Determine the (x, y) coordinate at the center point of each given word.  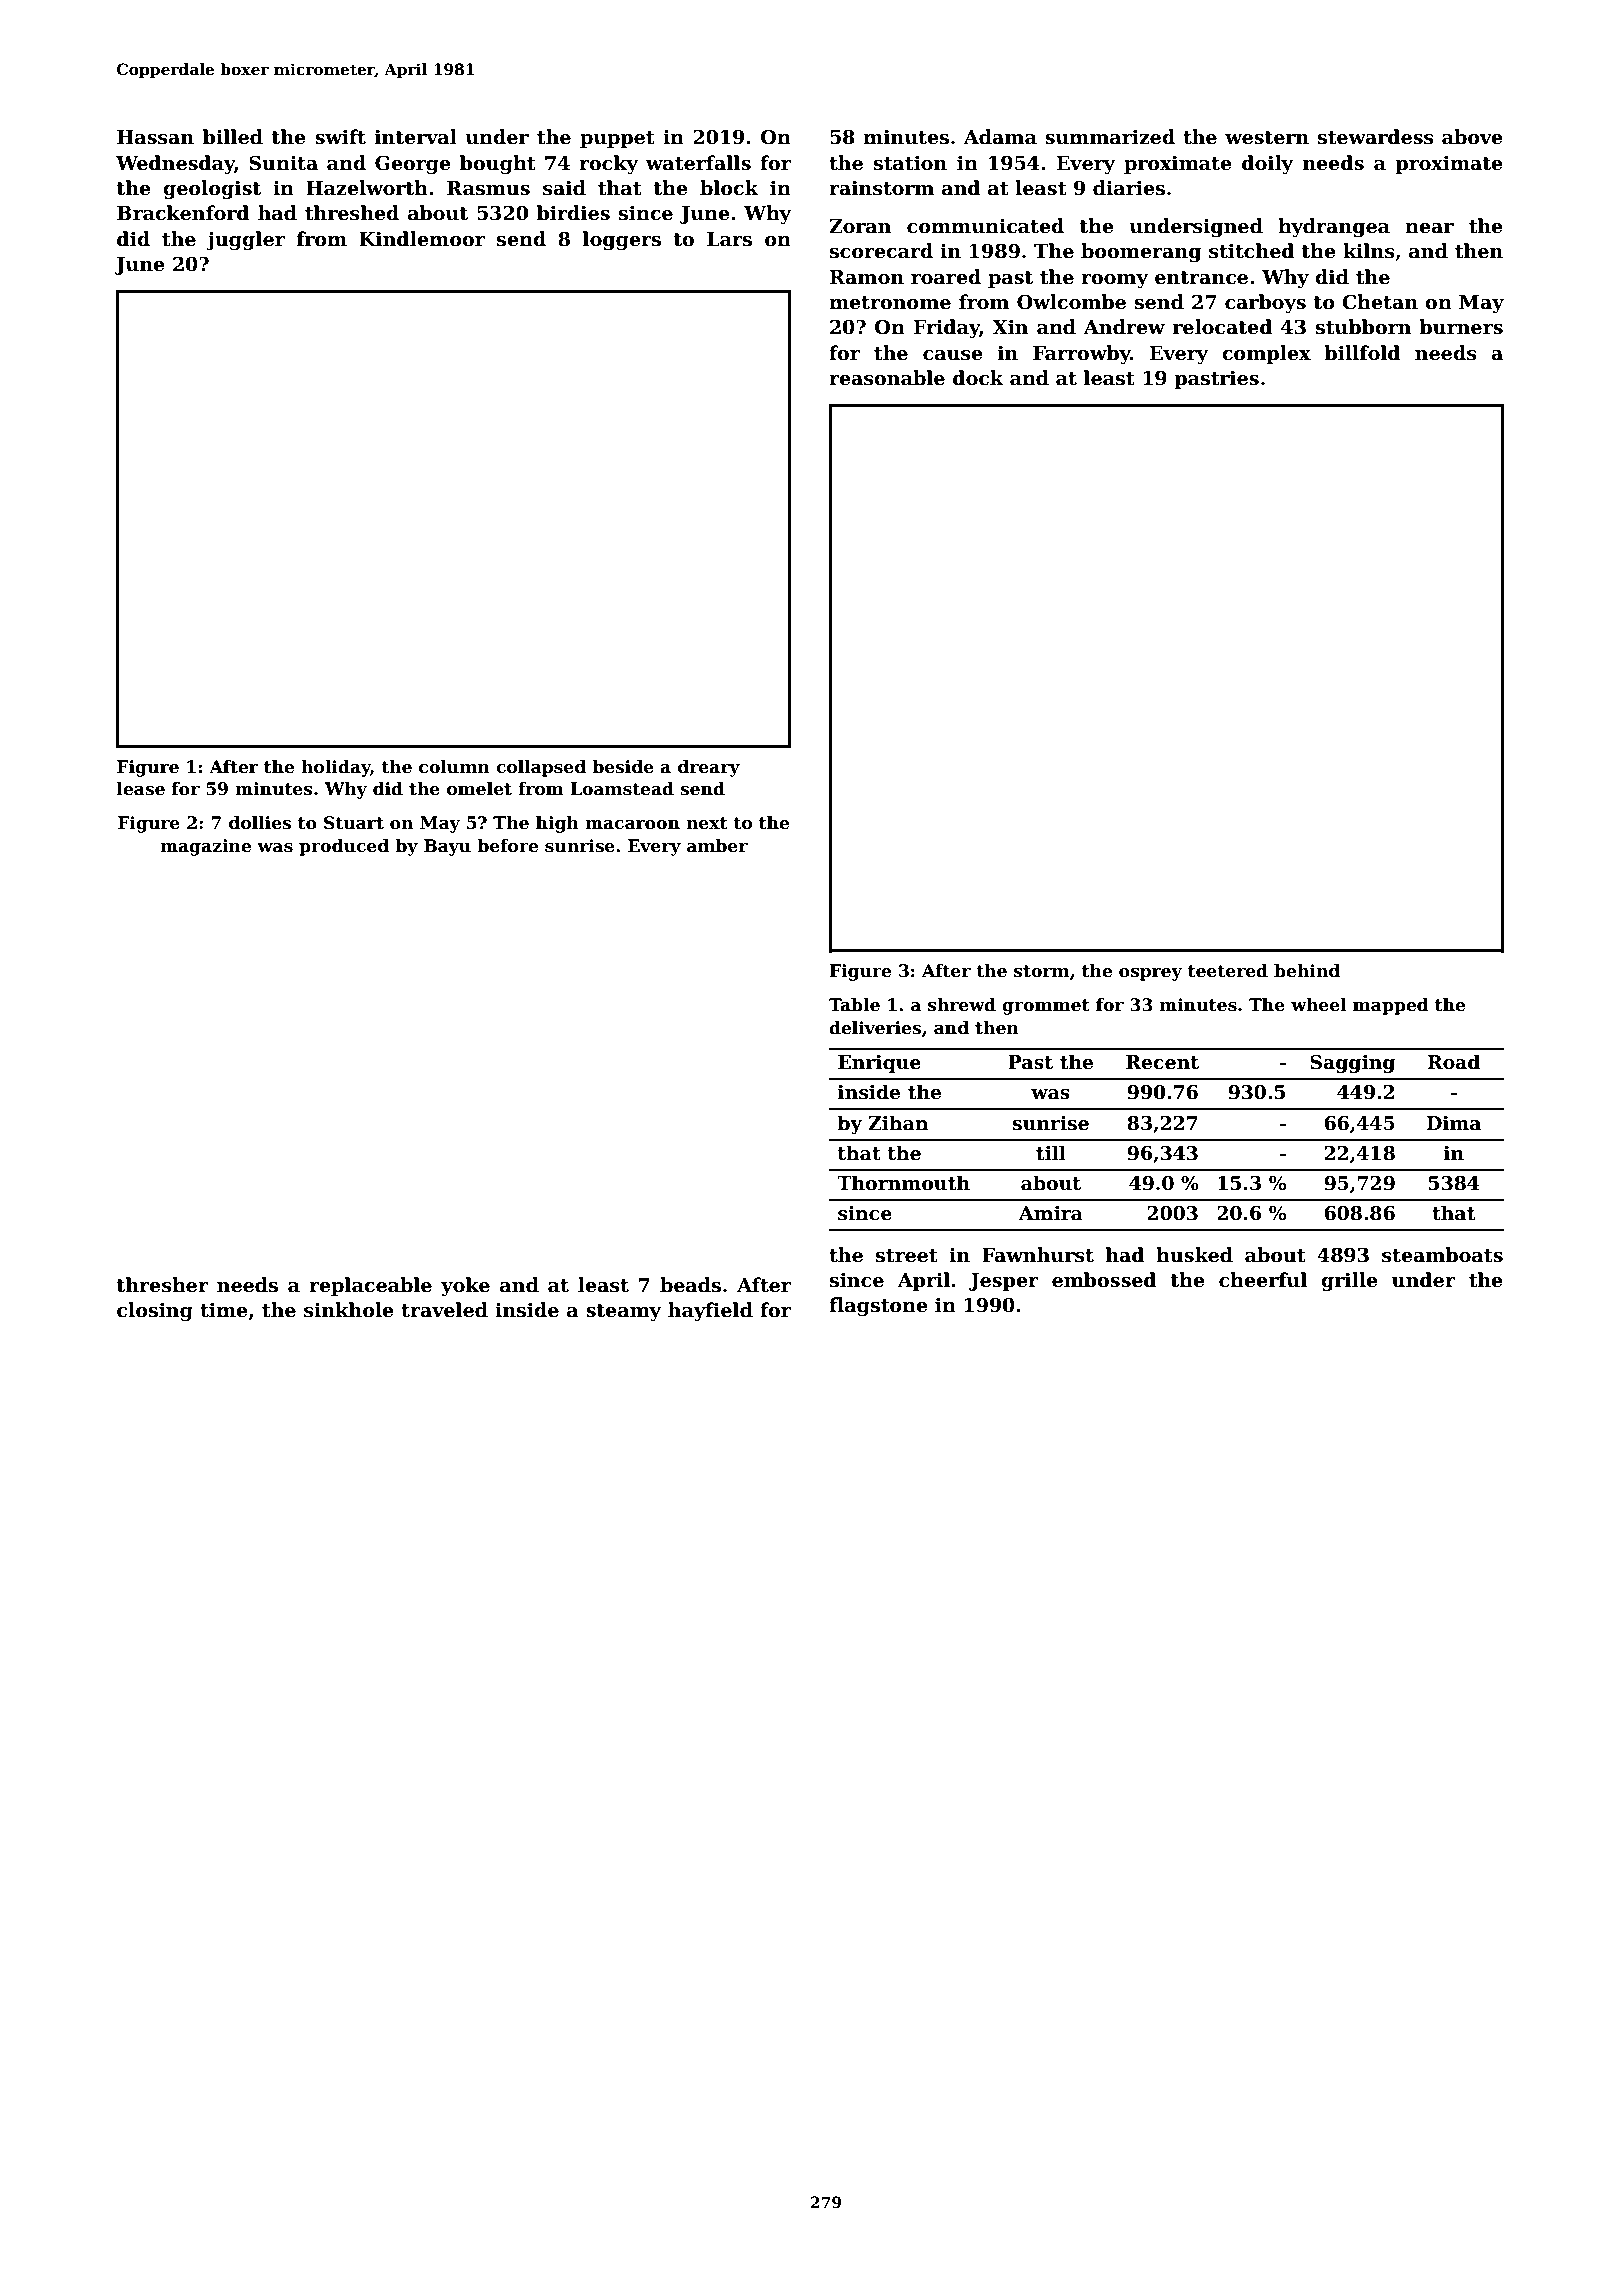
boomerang (1141, 252)
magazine (205, 847)
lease (141, 789)
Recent (1162, 1062)
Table (854, 1005)
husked (1194, 1255)
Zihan (898, 1123)
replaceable (370, 1286)
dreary (709, 768)
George (412, 164)
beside (623, 767)
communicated (985, 226)
